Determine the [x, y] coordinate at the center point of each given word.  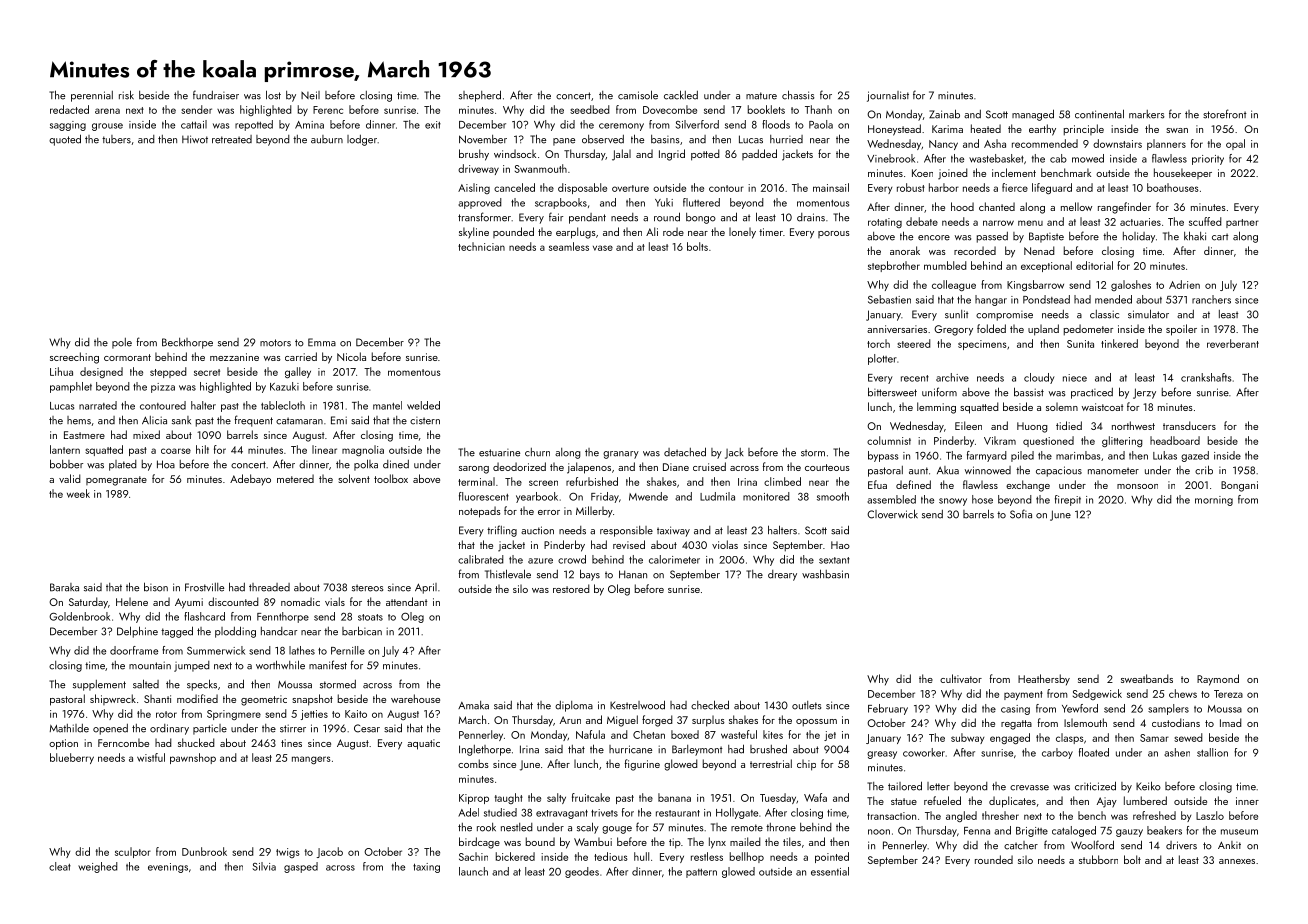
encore [934, 238]
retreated [232, 139]
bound [540, 841]
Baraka [64, 587]
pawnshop [193, 758]
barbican [362, 631]
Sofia [1021, 514]
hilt [202, 449]
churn [537, 452]
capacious [1059, 471]
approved [480, 203]
